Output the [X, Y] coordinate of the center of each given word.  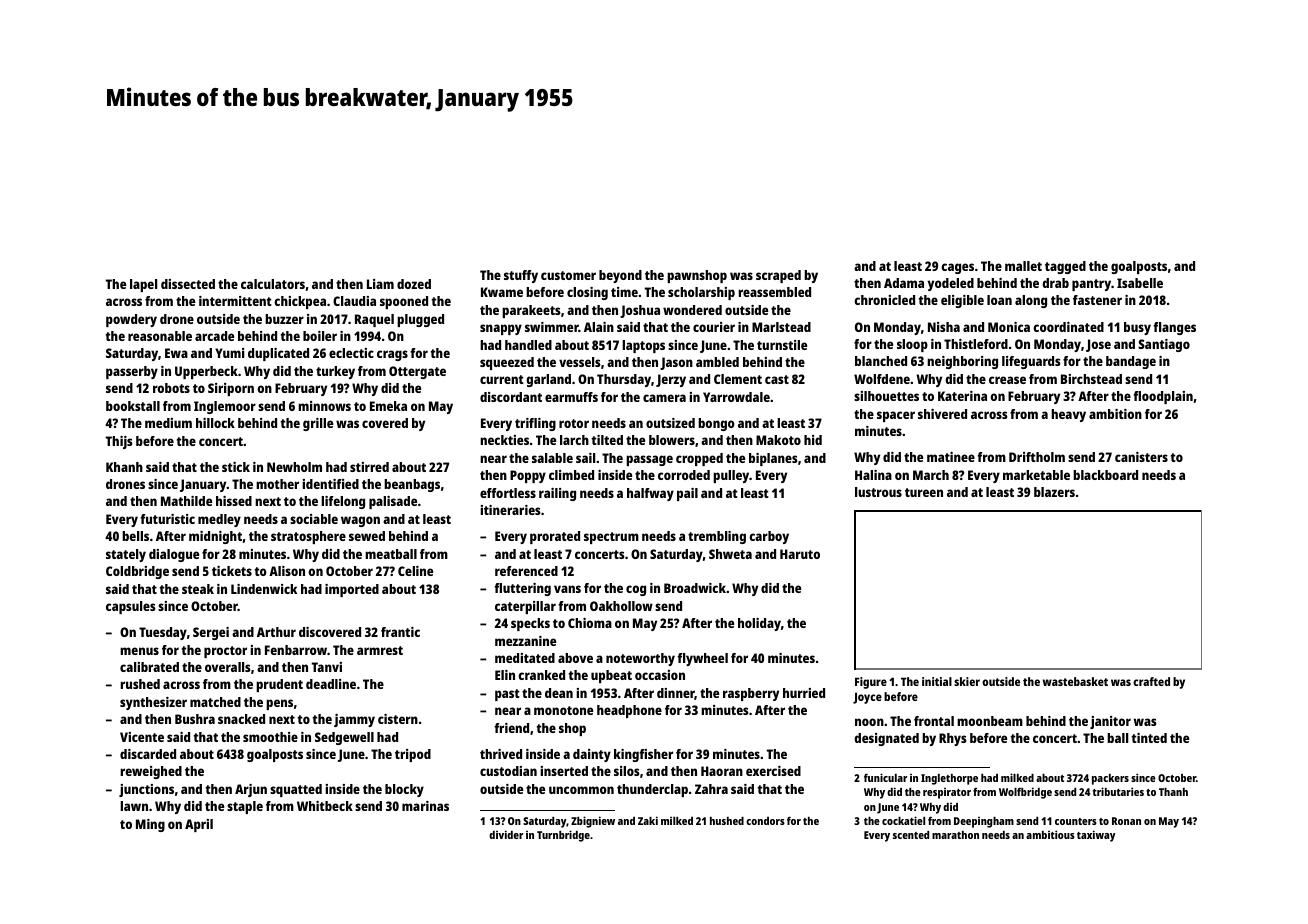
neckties [504, 440]
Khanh [124, 467]
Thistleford [976, 344]
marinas [425, 806]
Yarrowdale [736, 397]
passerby [132, 372]
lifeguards [1031, 362]
